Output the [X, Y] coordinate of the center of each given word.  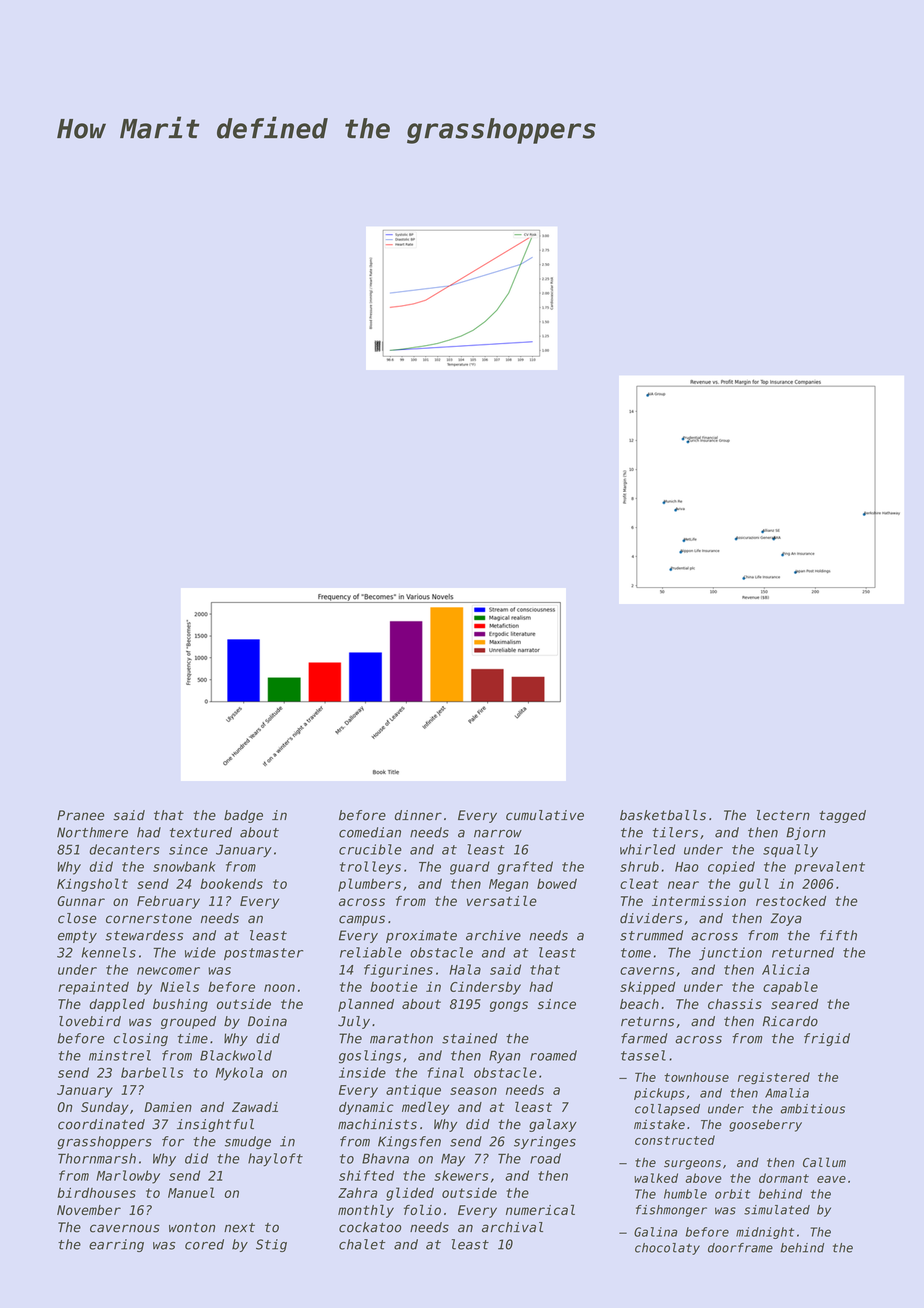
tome [636, 953]
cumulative [545, 815]
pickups [659, 1094]
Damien [168, 1107]
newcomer [168, 971]
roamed [553, 1055]
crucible [370, 849]
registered [774, 1078]
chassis [735, 1004]
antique [413, 1091]
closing [141, 1039]
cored [204, 1244]
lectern [783, 815]
